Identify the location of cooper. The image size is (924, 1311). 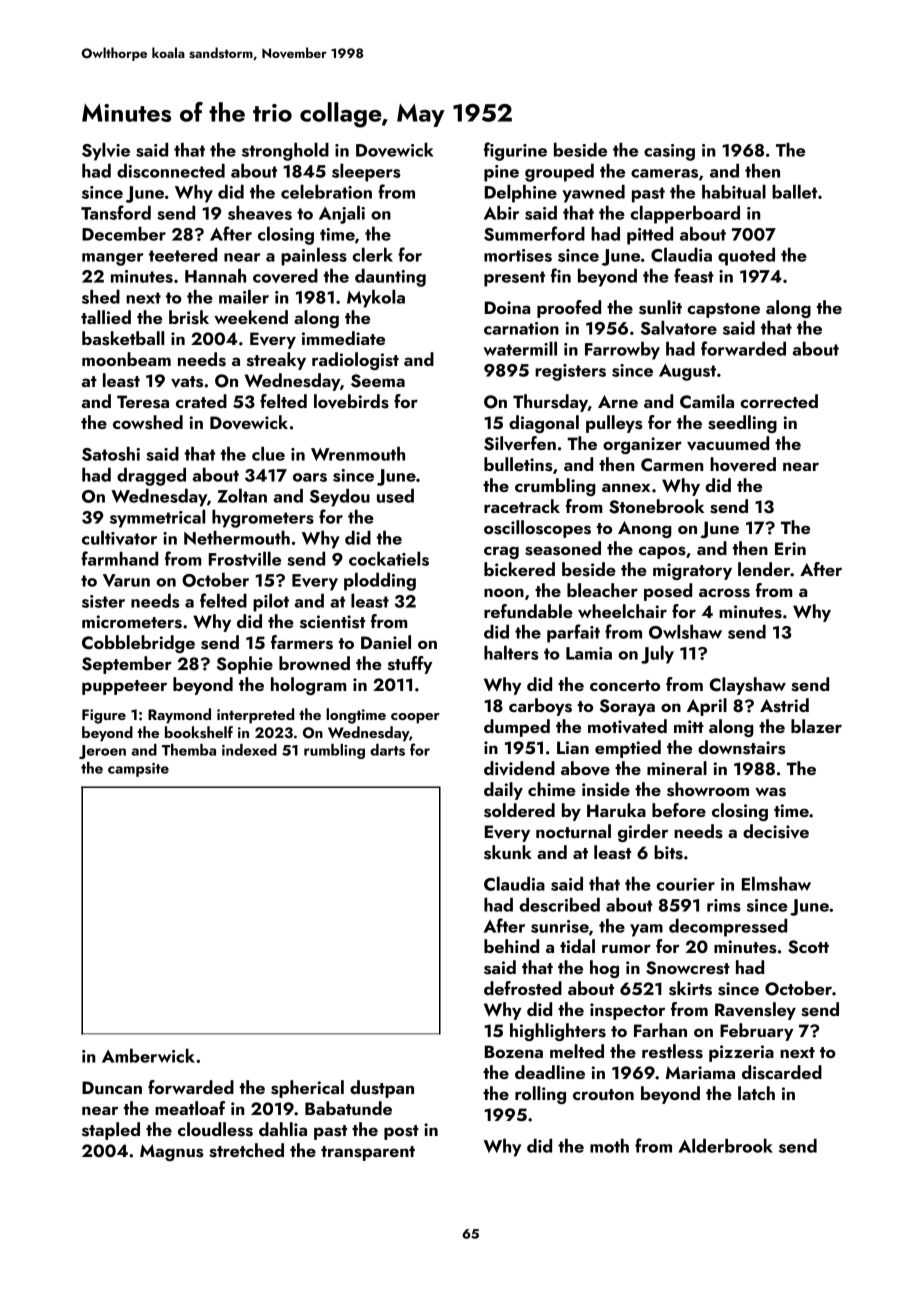
(415, 718).
